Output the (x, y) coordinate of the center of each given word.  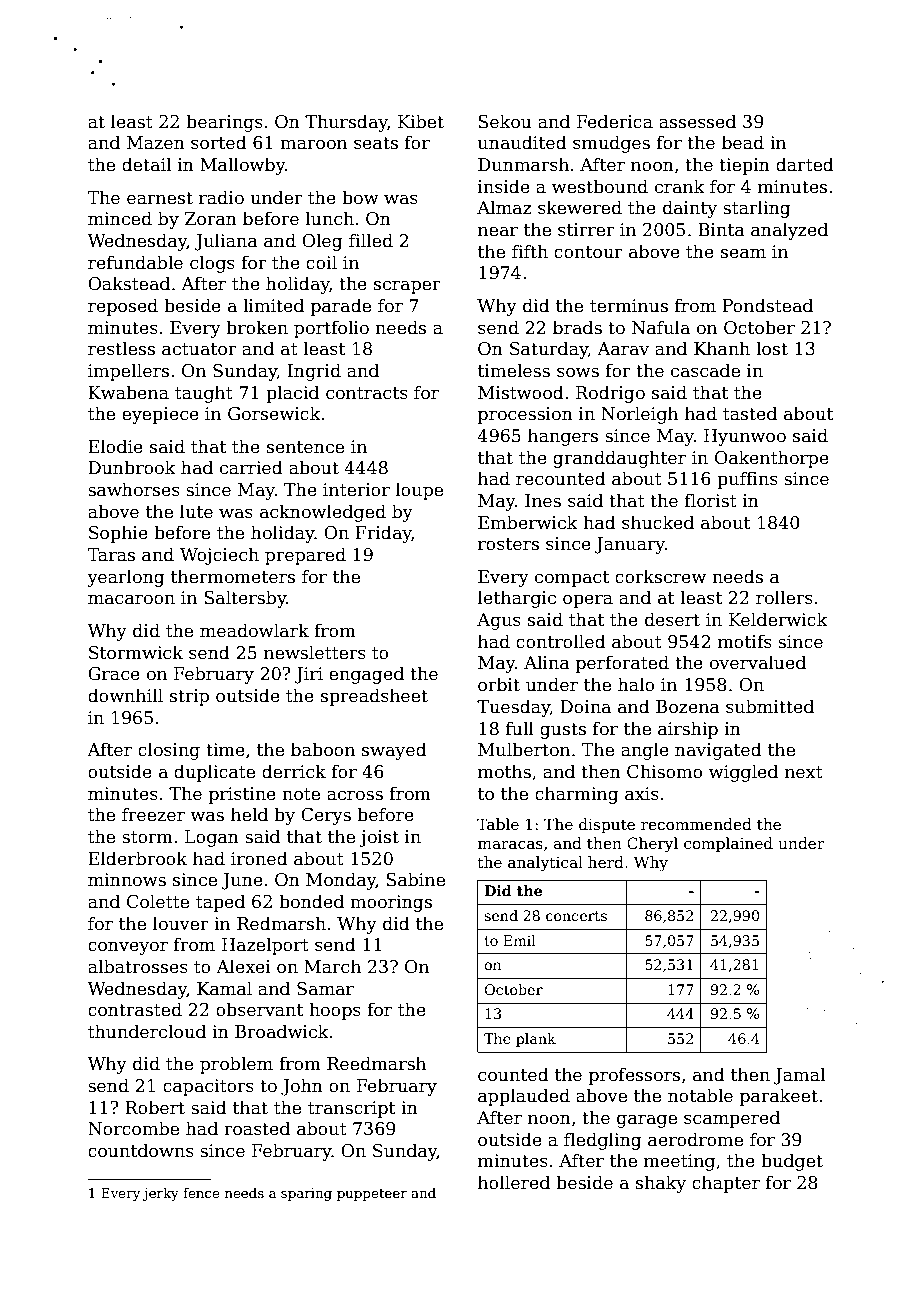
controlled (561, 641)
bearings (224, 123)
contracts (367, 393)
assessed (697, 121)
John (302, 1087)
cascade (705, 370)
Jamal (799, 1076)
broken (257, 327)
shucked (658, 522)
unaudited (522, 142)
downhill (125, 695)
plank (536, 1040)
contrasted (135, 1009)
